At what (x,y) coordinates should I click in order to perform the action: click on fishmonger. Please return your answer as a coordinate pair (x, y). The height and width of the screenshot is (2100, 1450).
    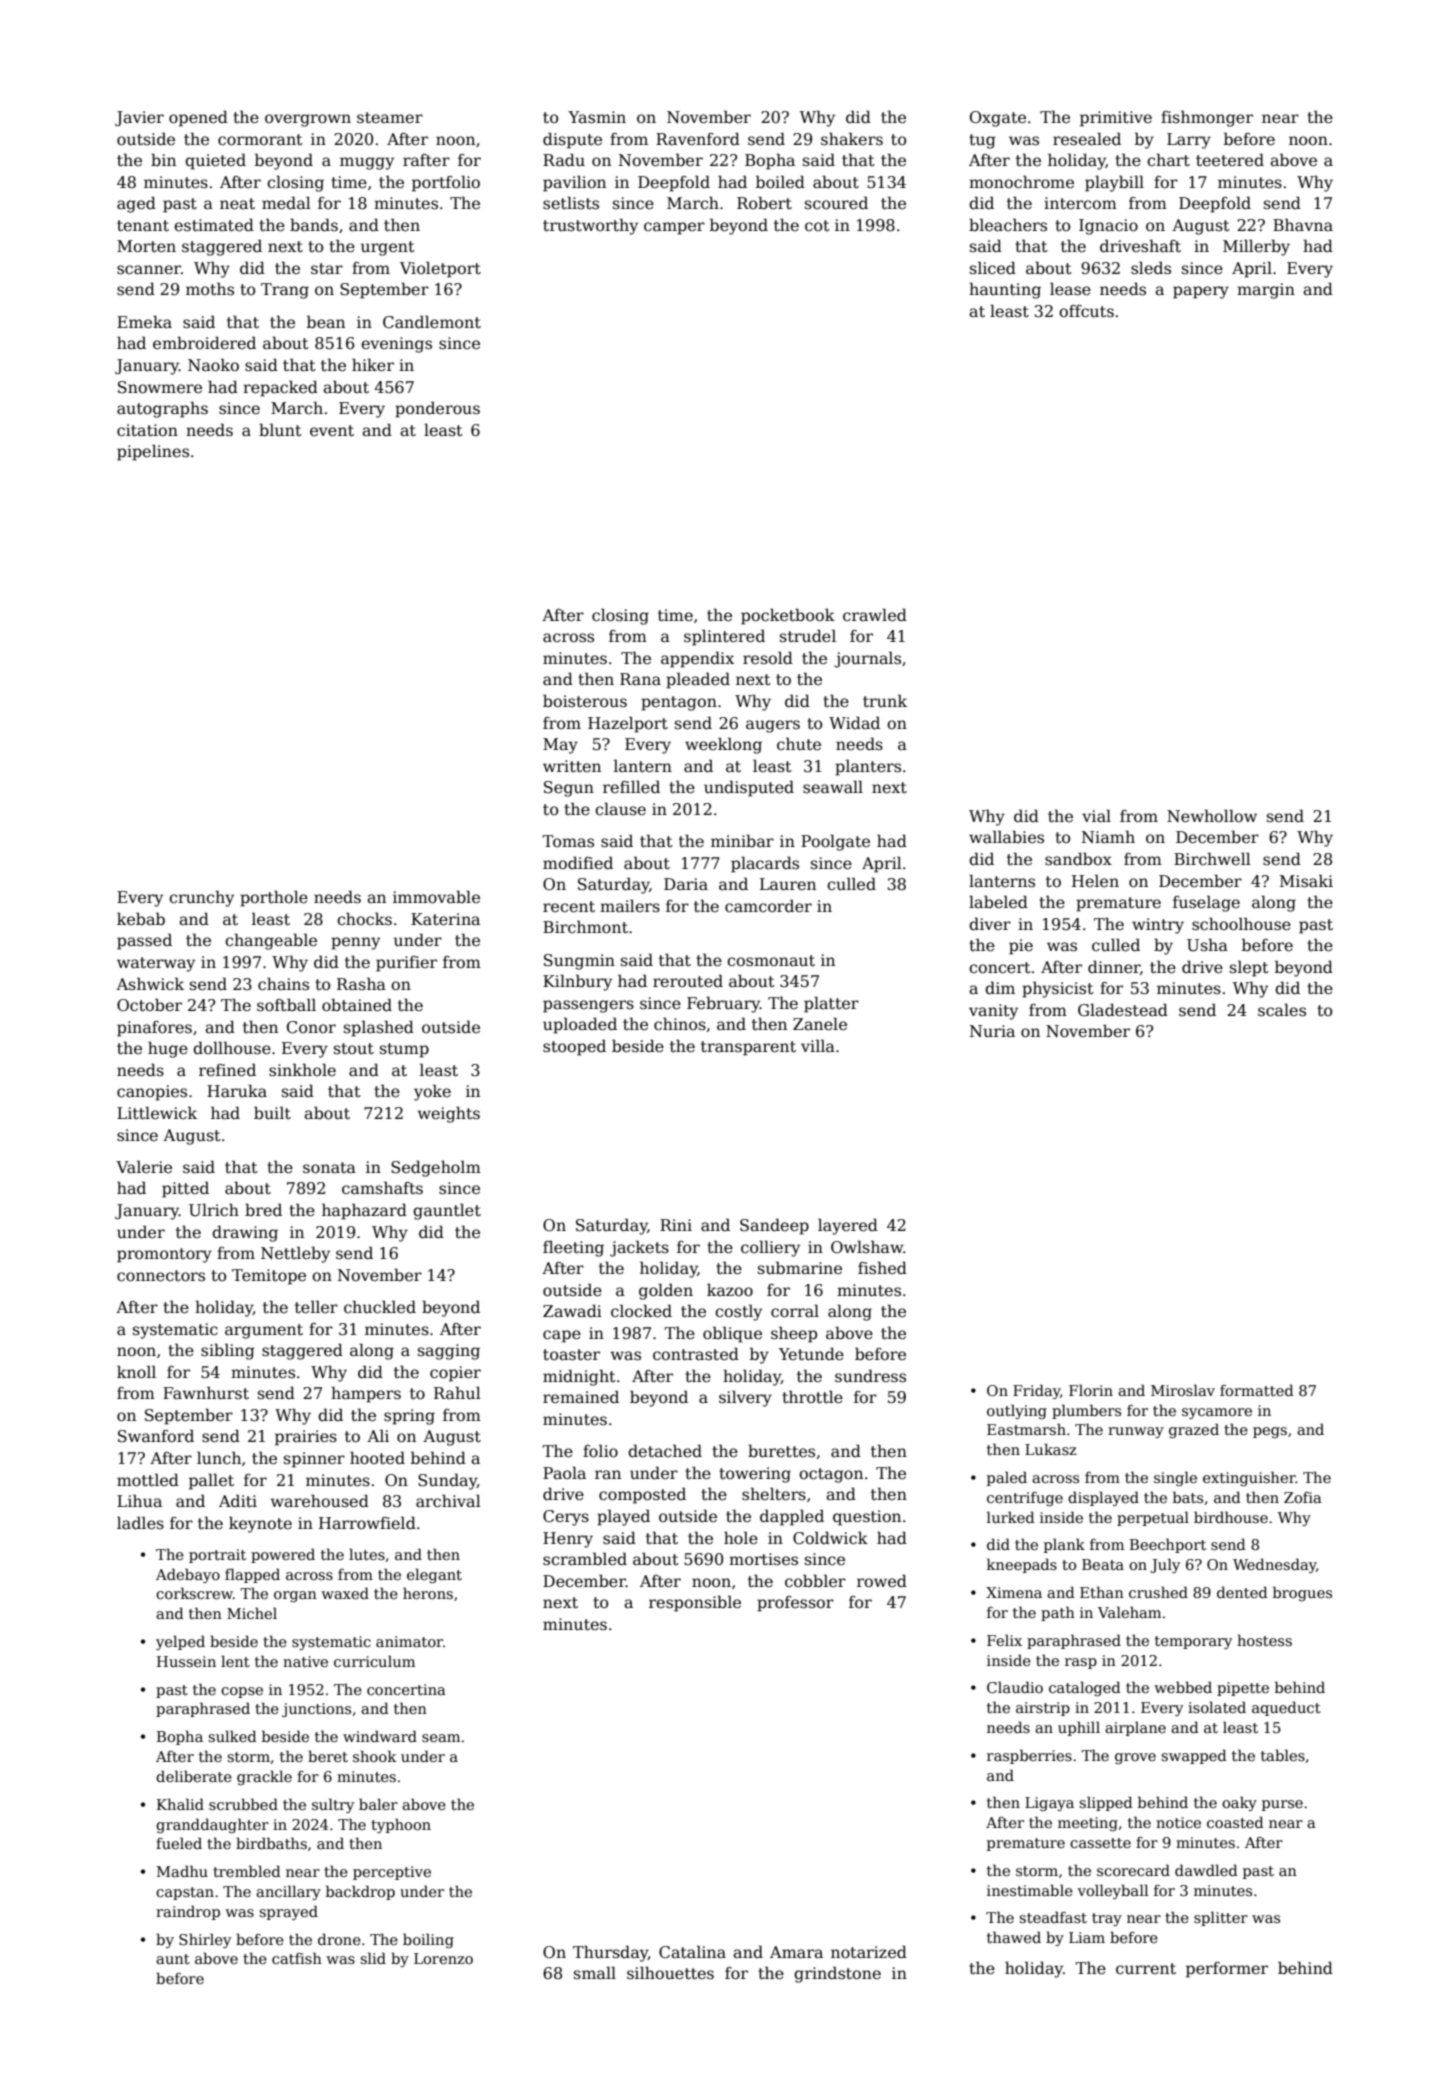
    Looking at the image, I should click on (1207, 118).
